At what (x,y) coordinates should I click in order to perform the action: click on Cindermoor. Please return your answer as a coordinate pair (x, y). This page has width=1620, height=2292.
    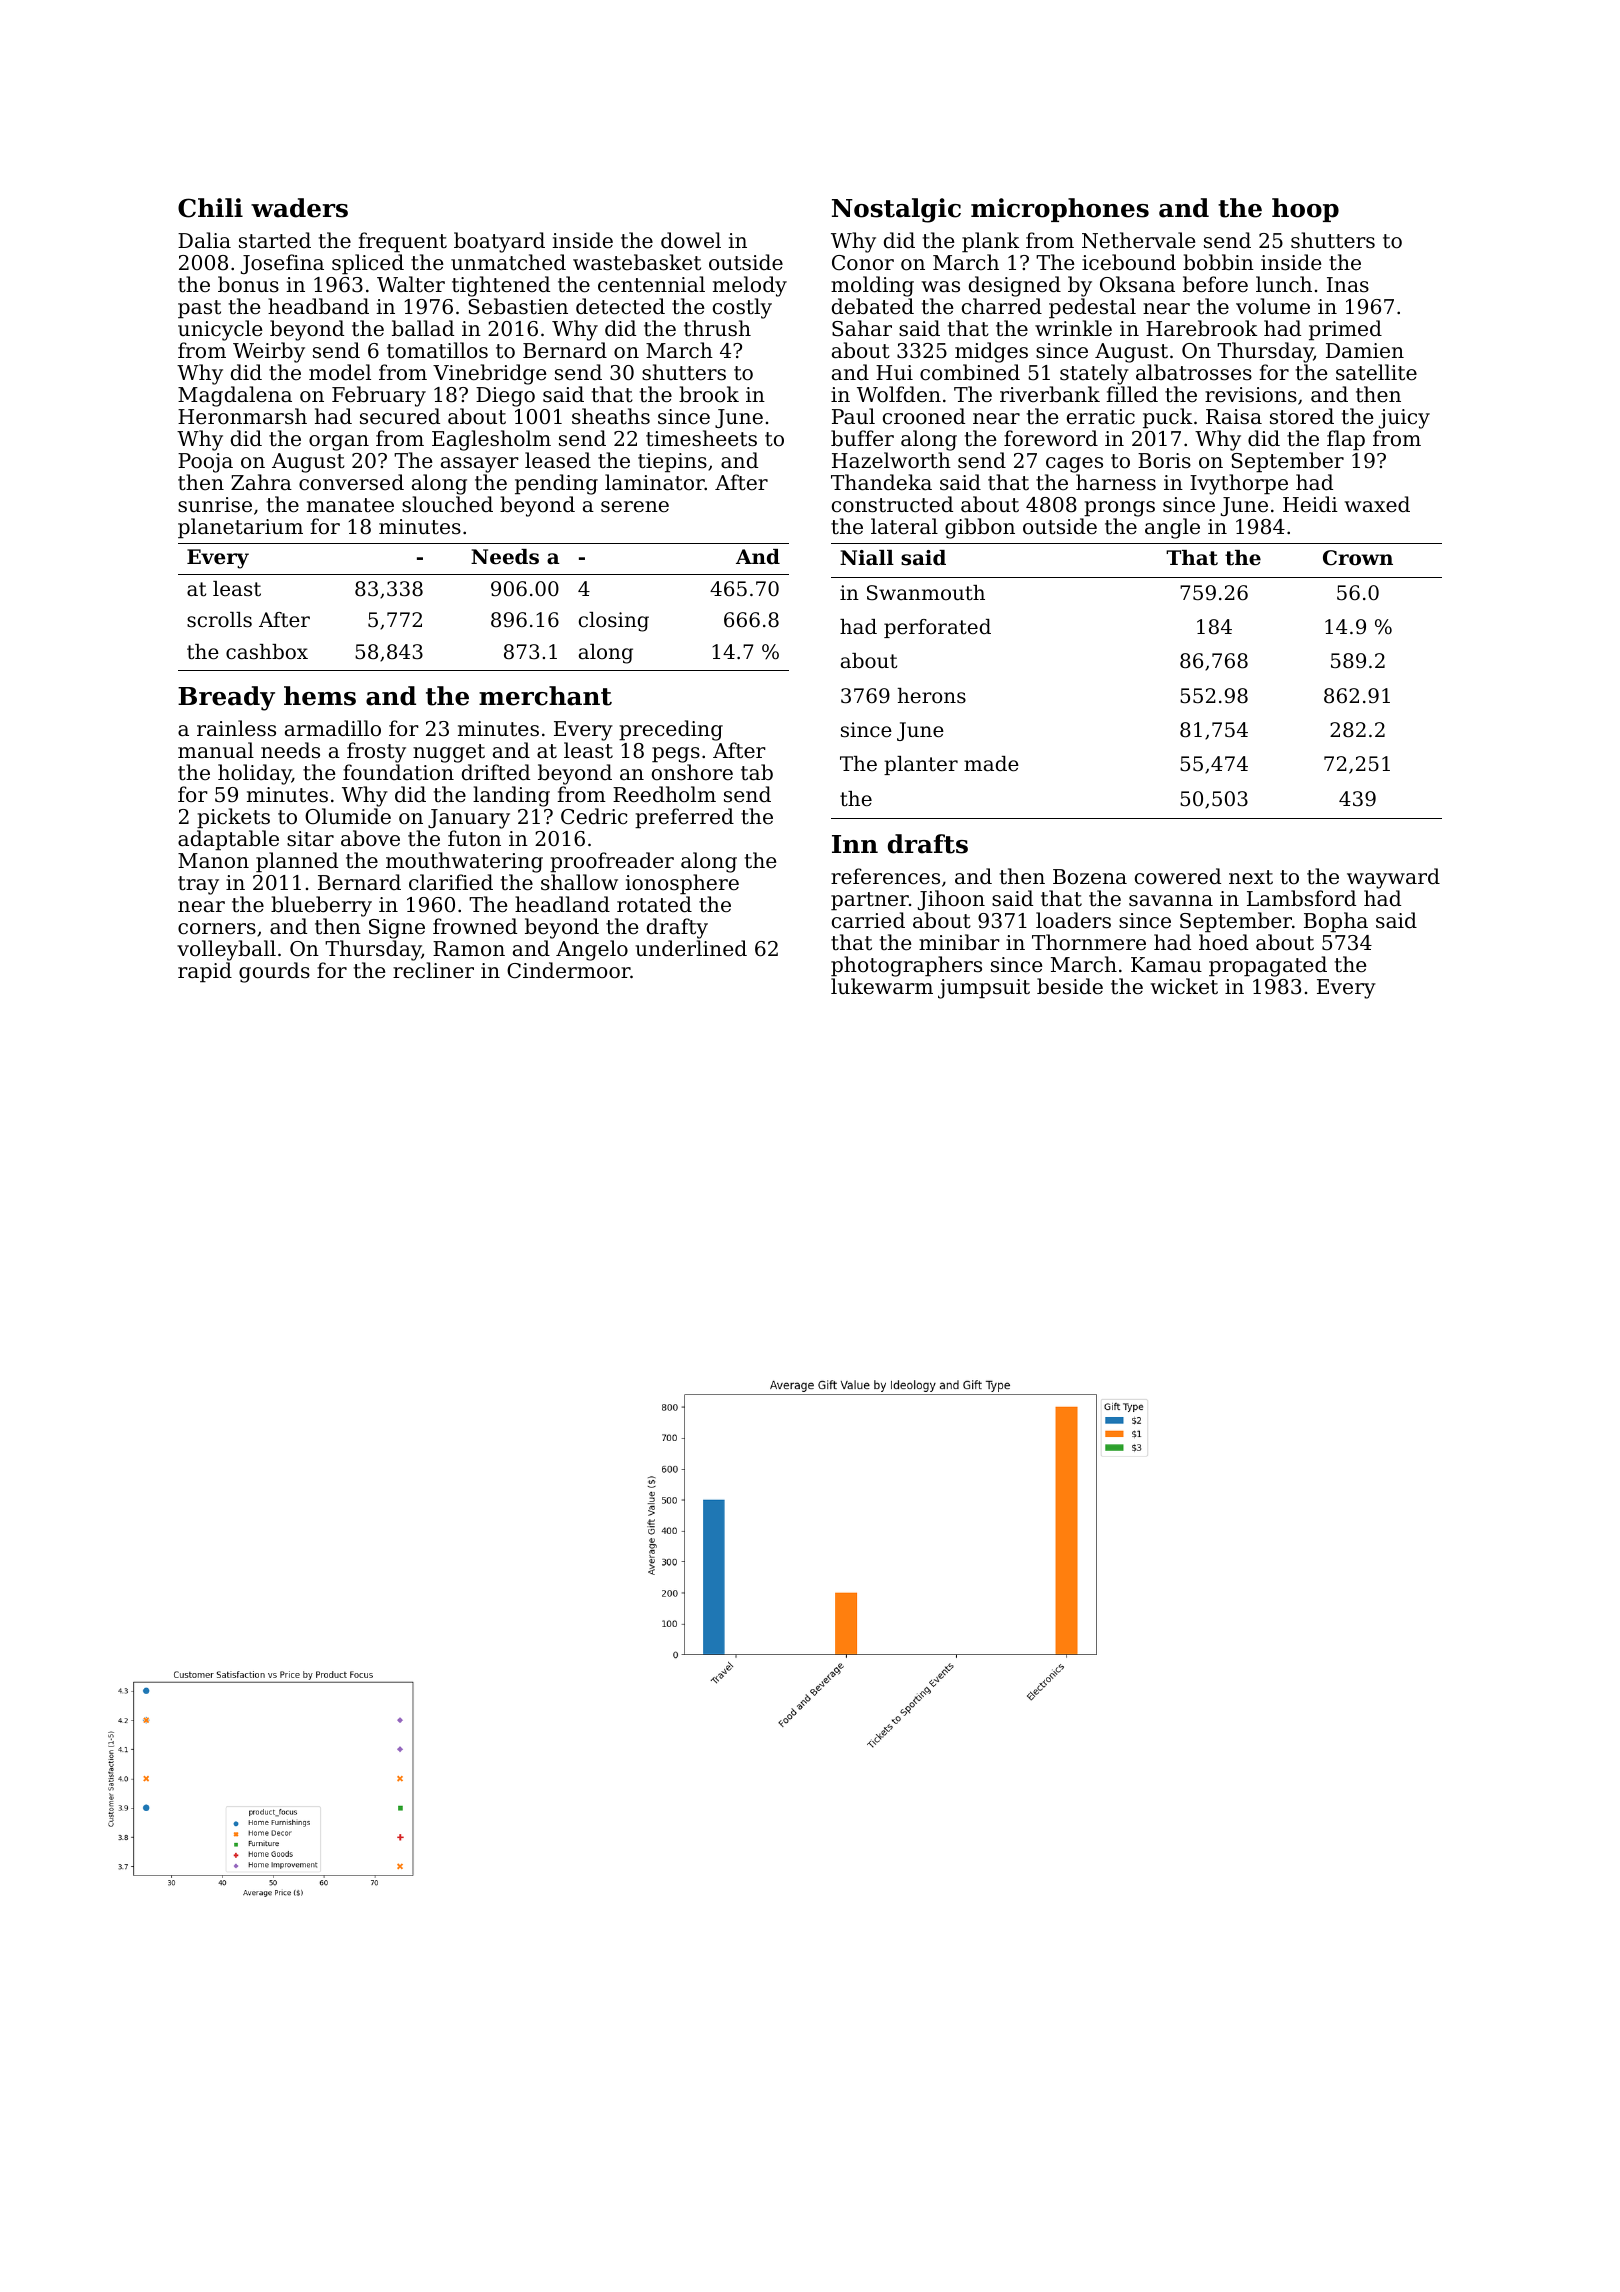
    Looking at the image, I should click on (568, 970).
